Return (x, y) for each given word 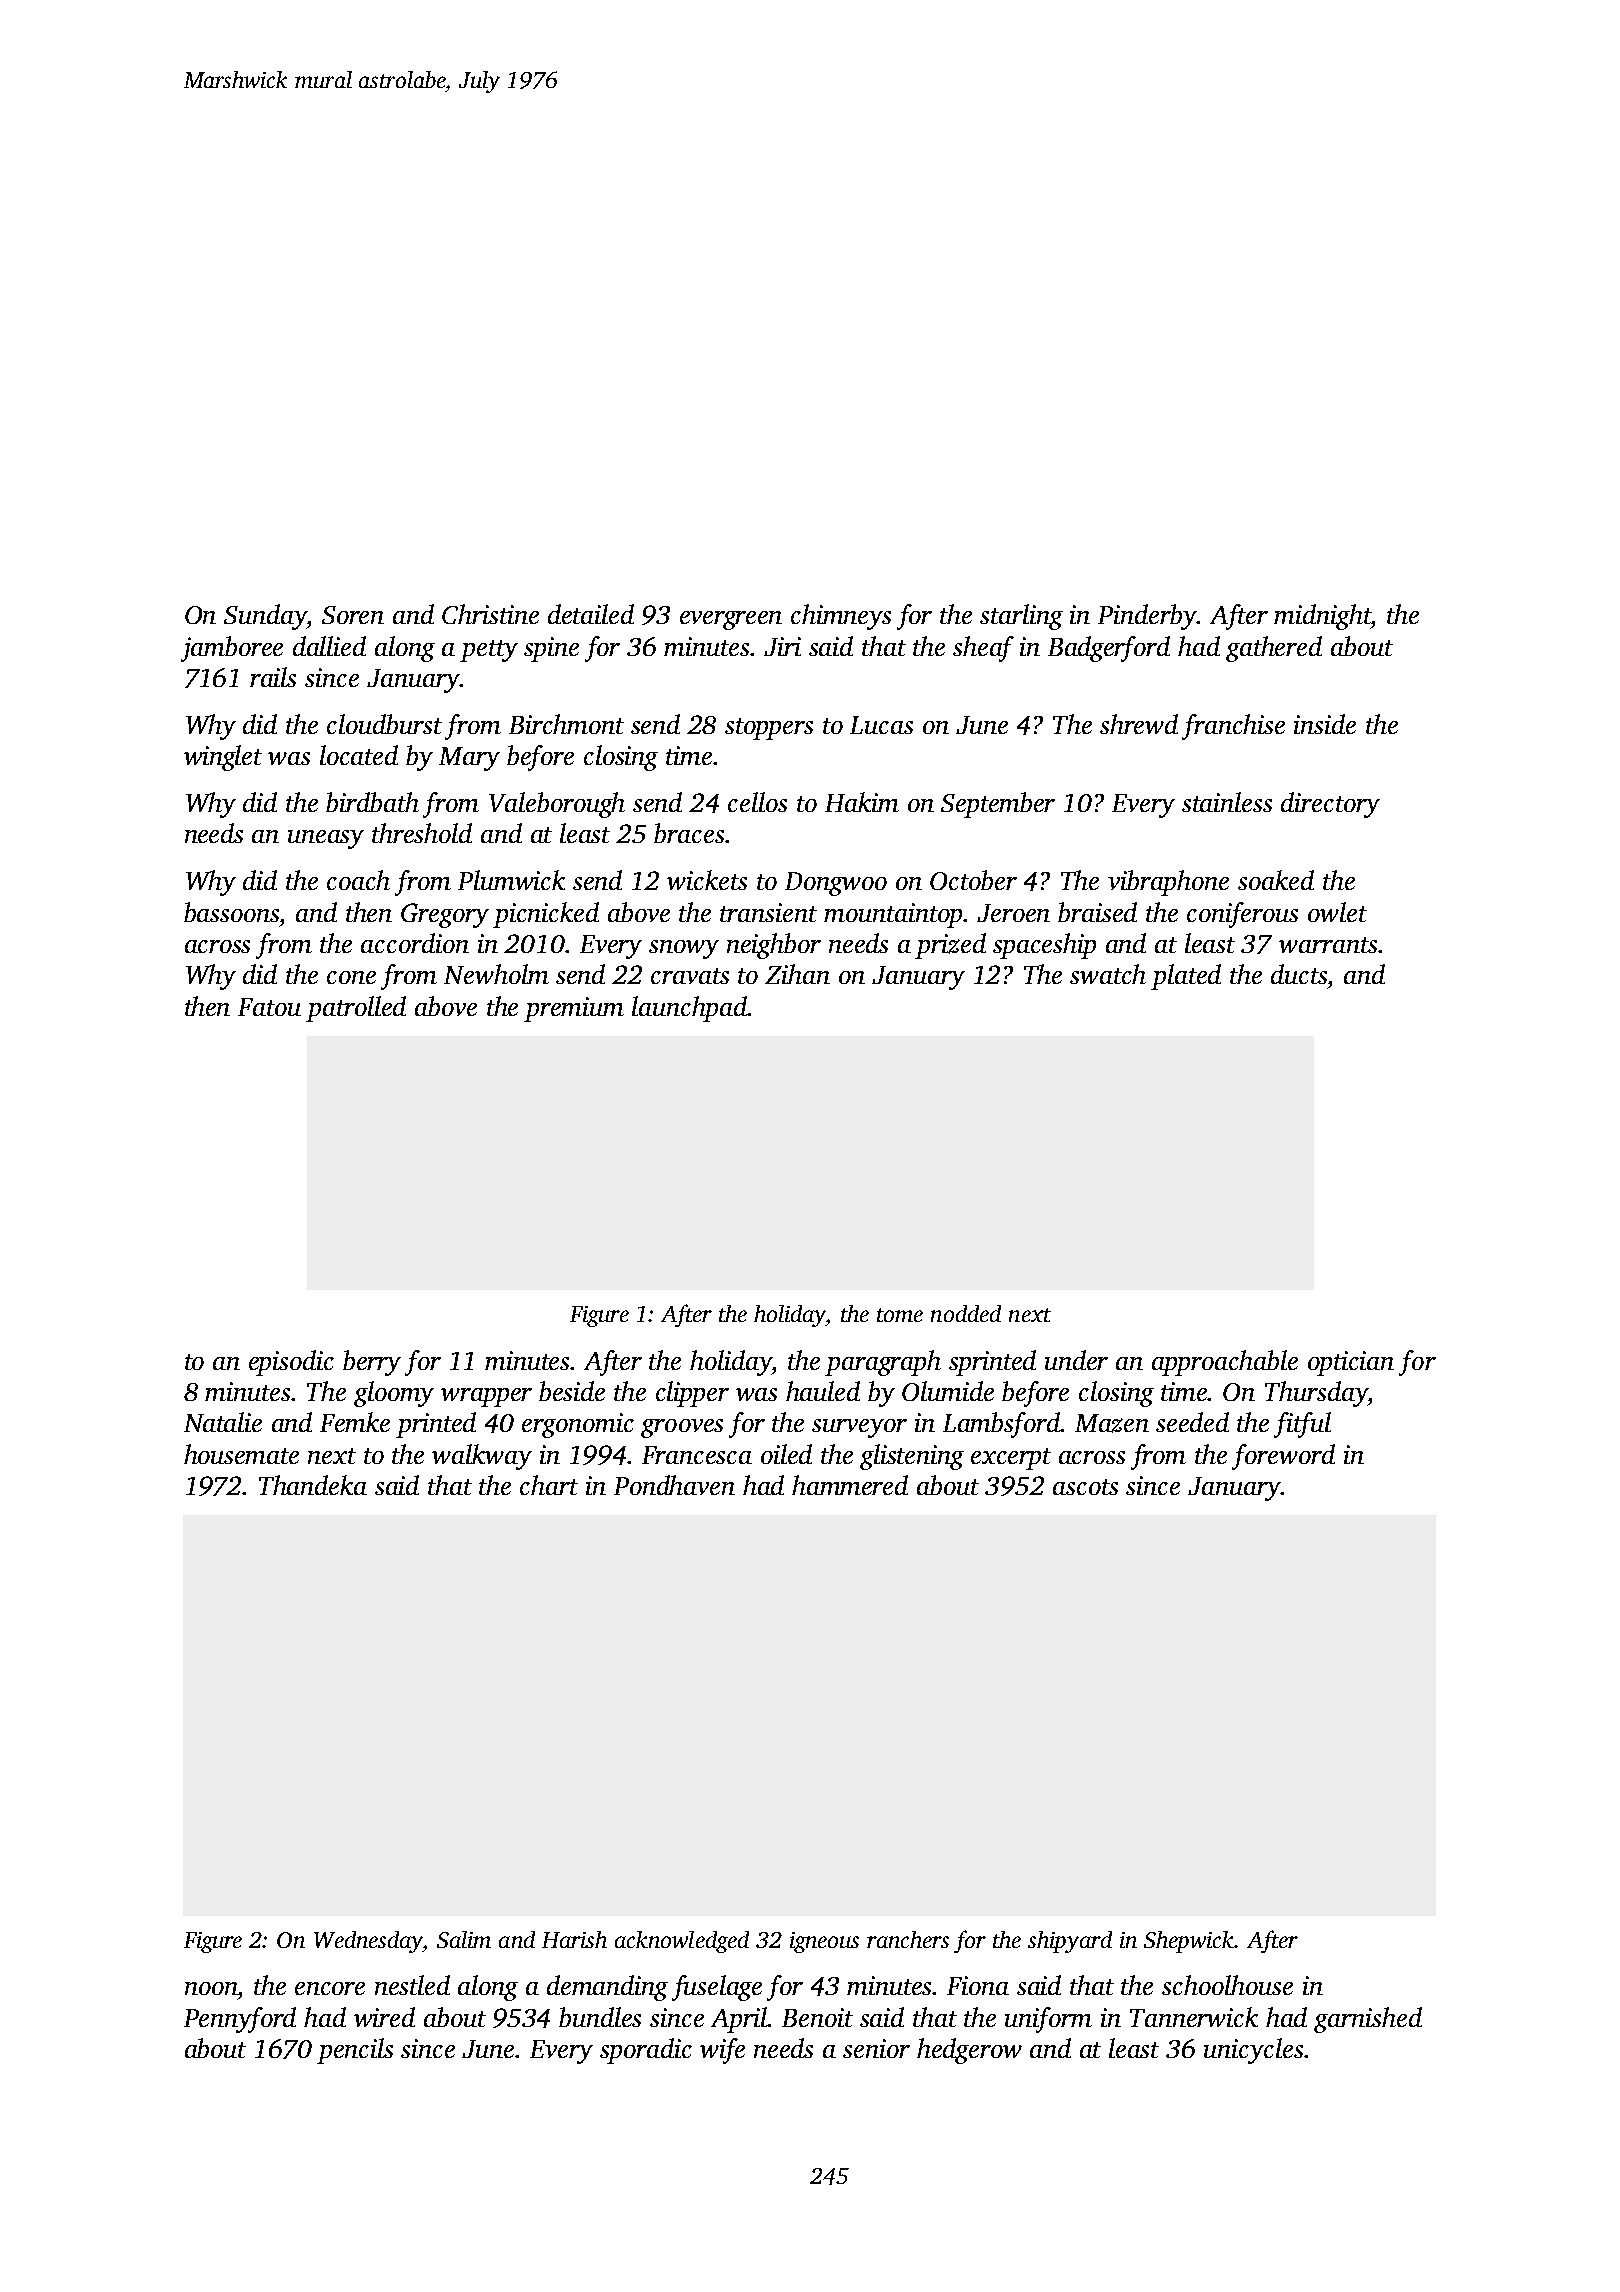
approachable (1225, 1363)
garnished (1368, 2020)
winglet (223, 758)
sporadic (646, 2051)
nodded (966, 1313)
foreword (1283, 1457)
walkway (482, 1457)
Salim (464, 1939)
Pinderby (1147, 617)
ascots (1085, 1487)
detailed (591, 614)
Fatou (269, 1007)
